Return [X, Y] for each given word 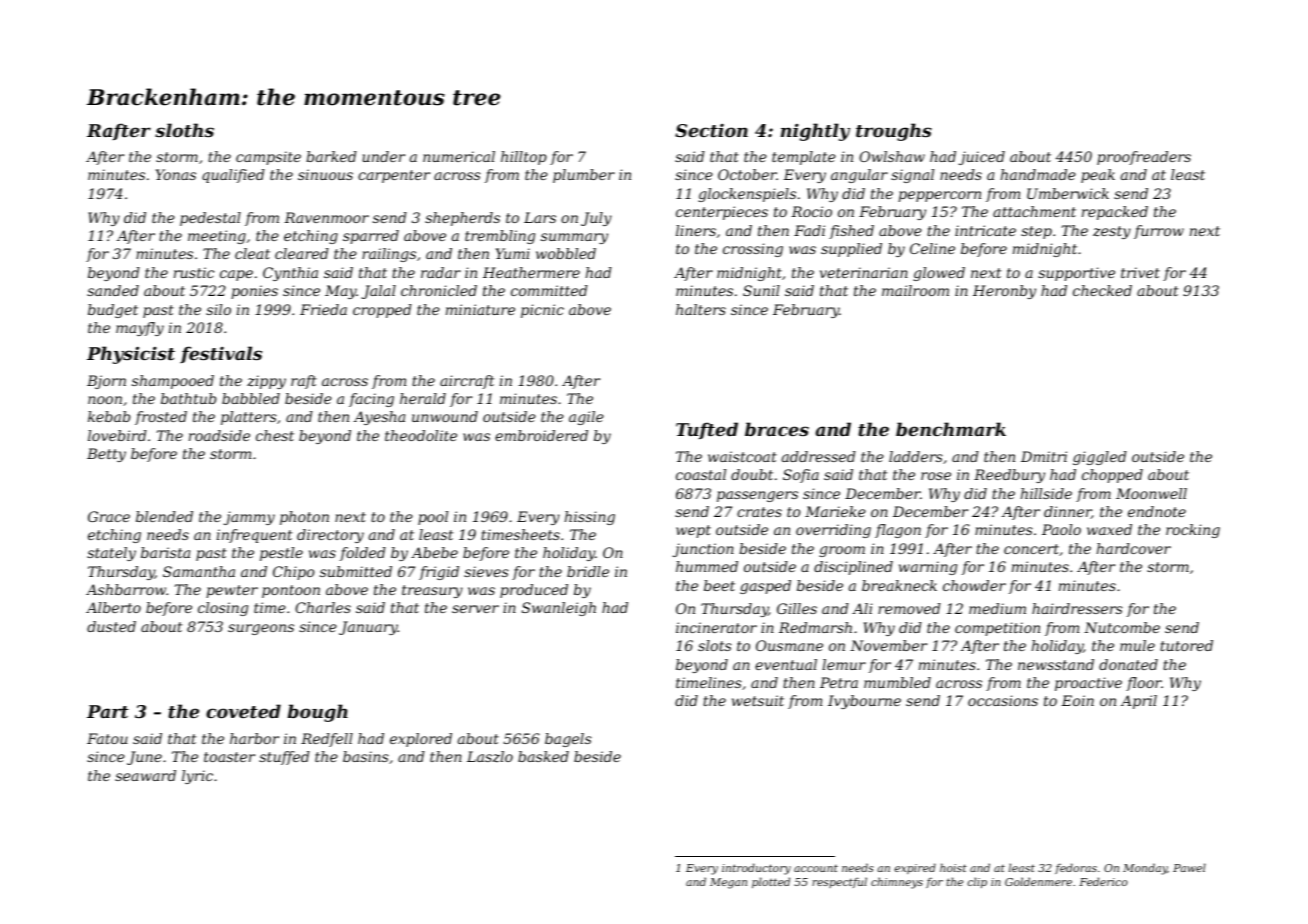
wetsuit [758, 700]
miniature [480, 309]
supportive [1076, 274]
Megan [728, 883]
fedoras [1076, 868]
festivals [221, 354]
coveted [243, 711]
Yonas [176, 174]
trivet [1140, 272]
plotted [771, 883]
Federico [1103, 881]
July [596, 219]
